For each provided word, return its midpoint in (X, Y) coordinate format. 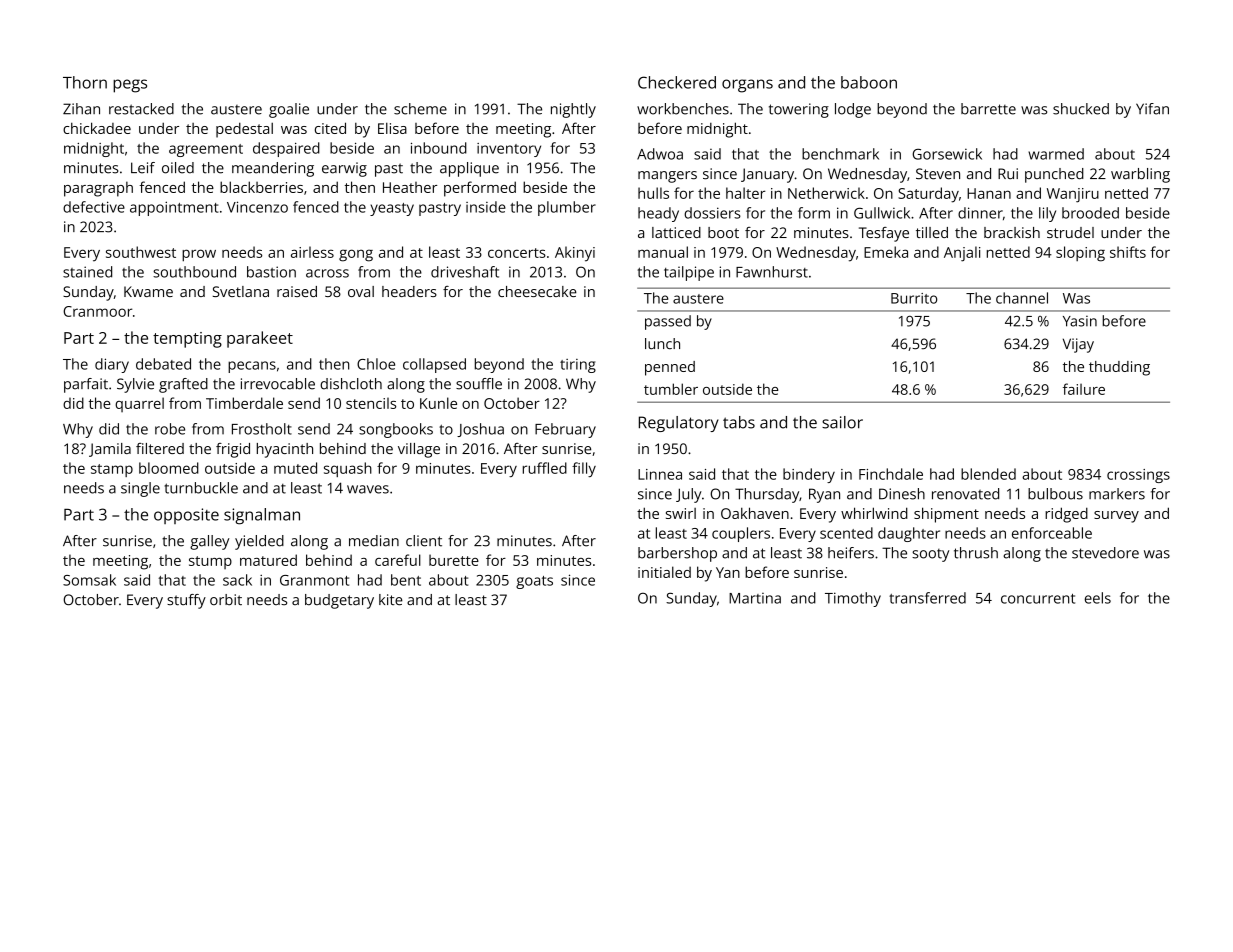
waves (368, 489)
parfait (86, 385)
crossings (1138, 476)
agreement (206, 150)
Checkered (677, 82)
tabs (739, 422)
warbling (1140, 175)
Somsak (89, 580)
